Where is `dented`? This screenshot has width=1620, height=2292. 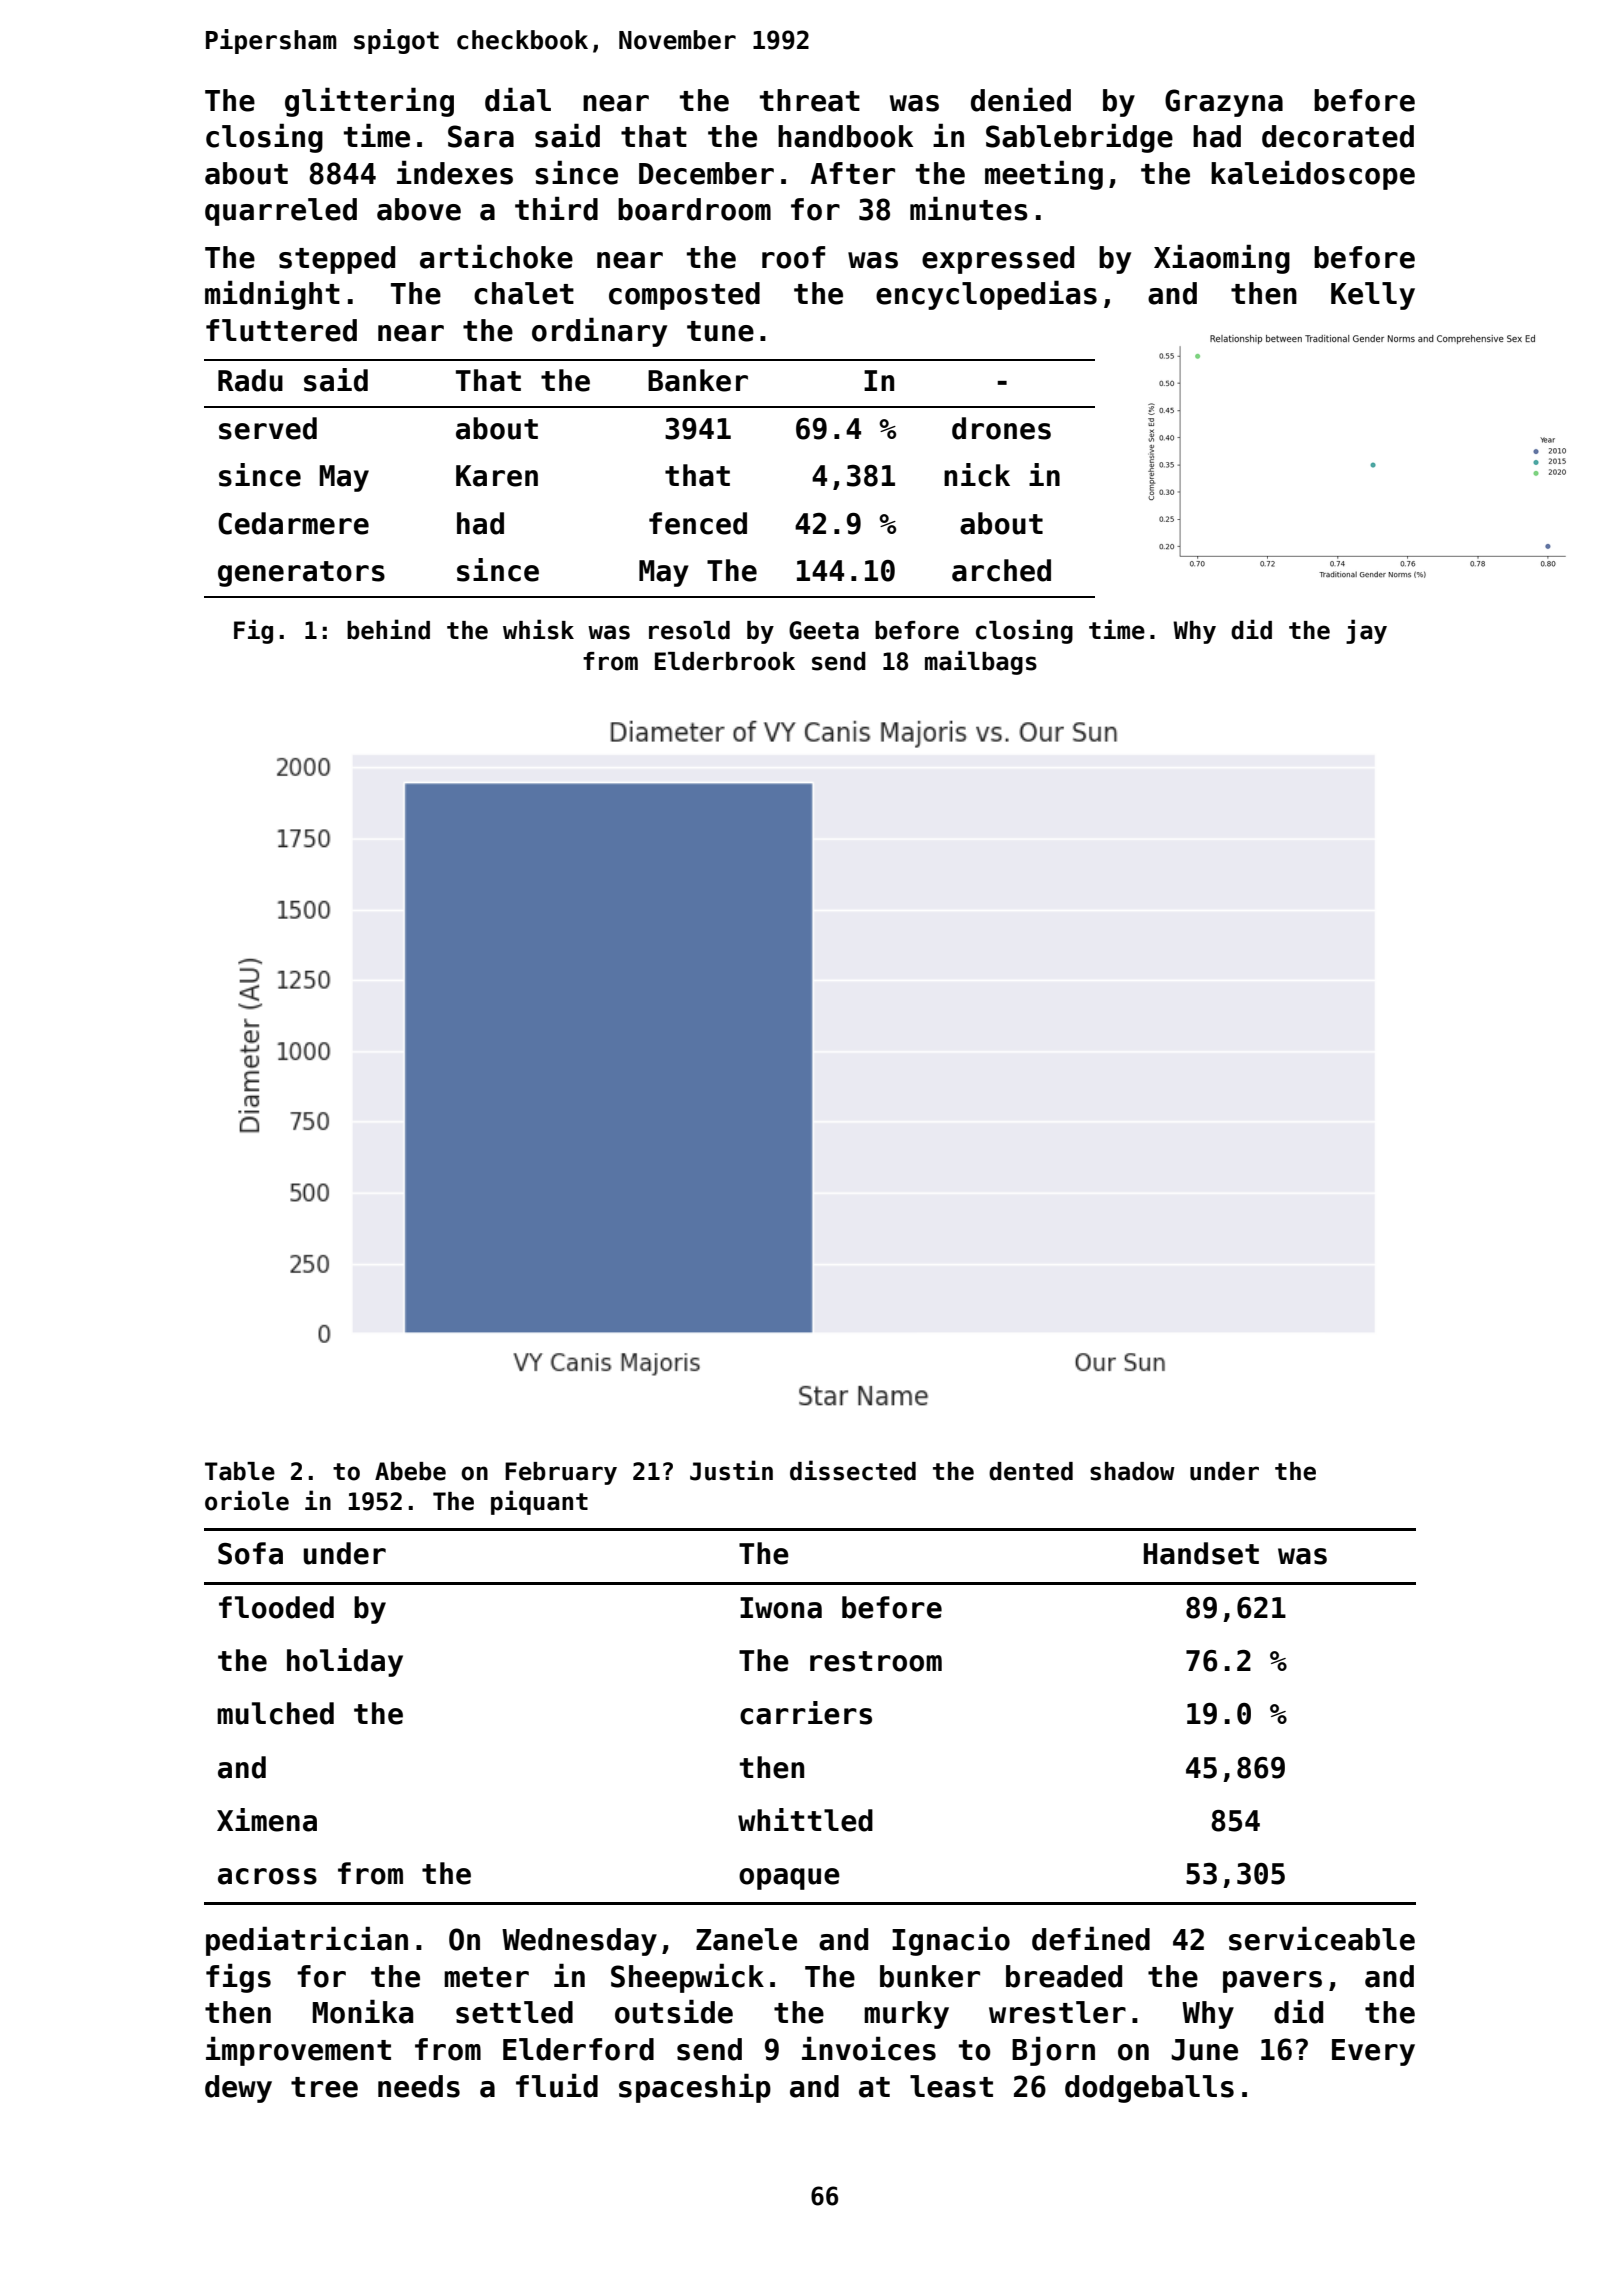
dented is located at coordinates (1031, 1471).
